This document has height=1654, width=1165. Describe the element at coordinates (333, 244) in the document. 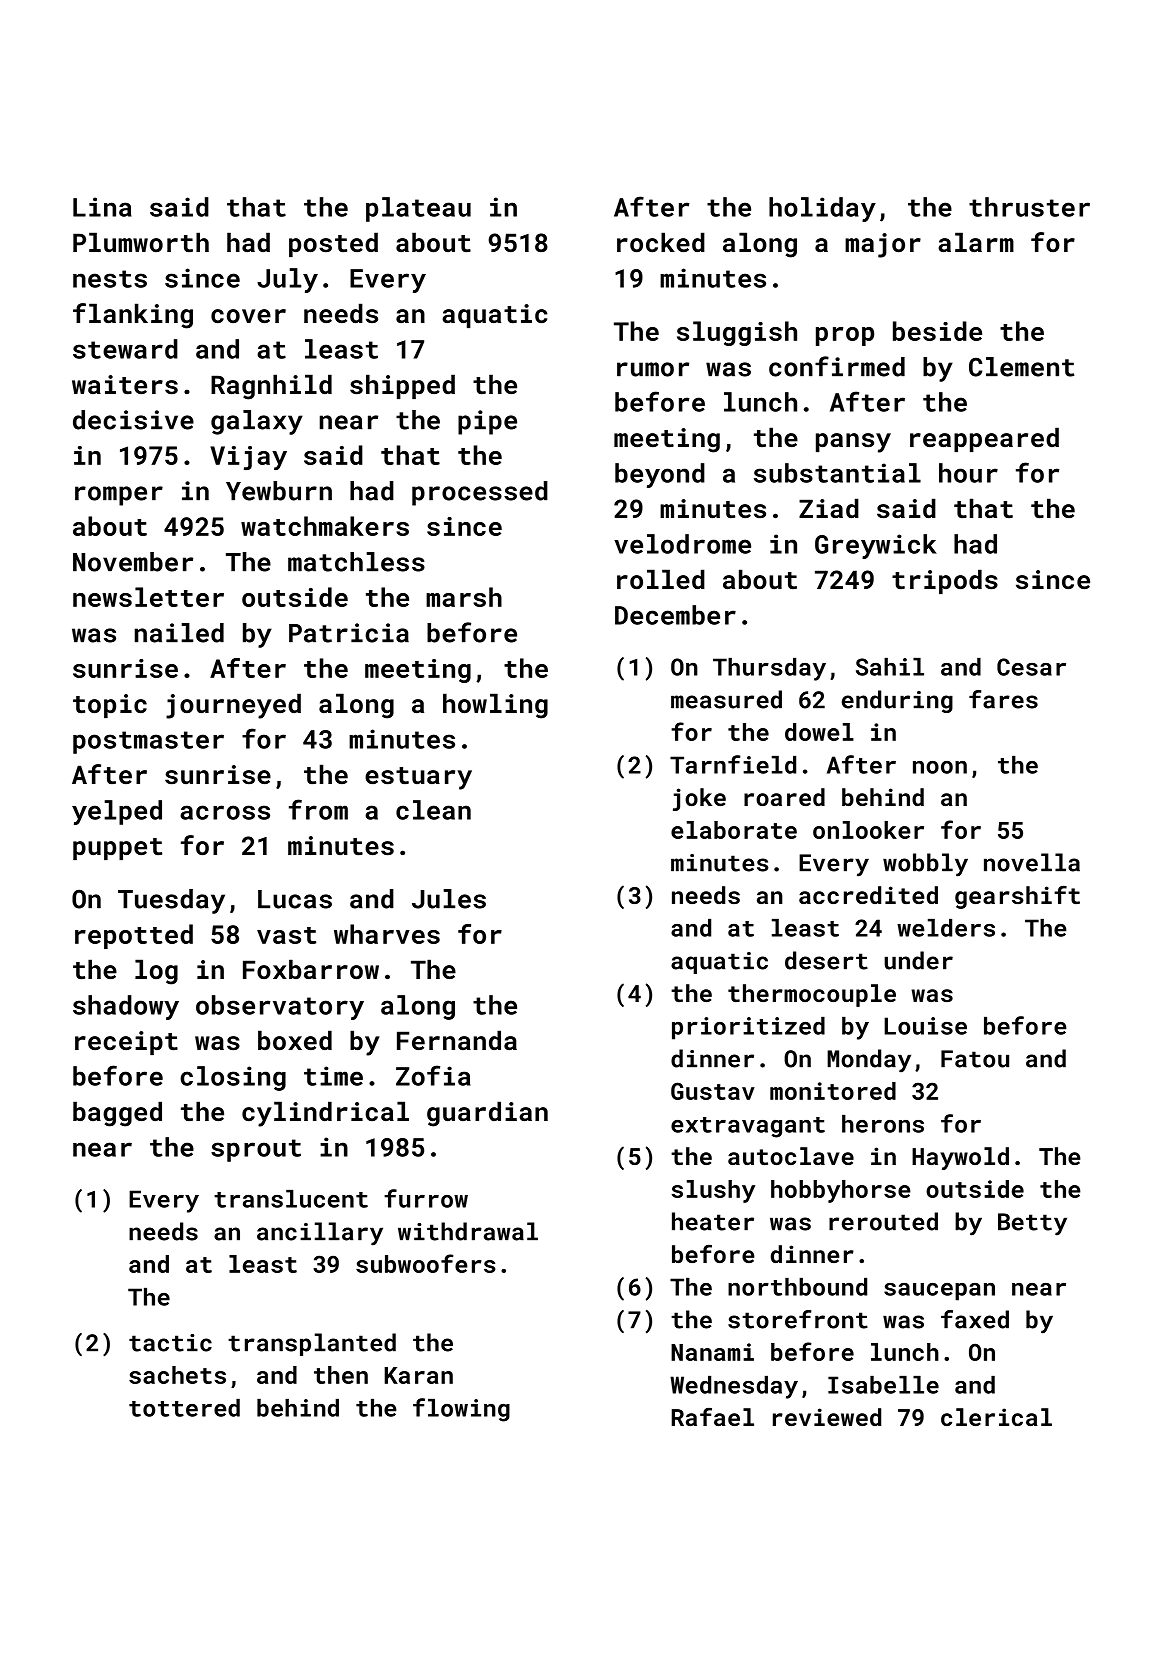

I see `posted` at that location.
